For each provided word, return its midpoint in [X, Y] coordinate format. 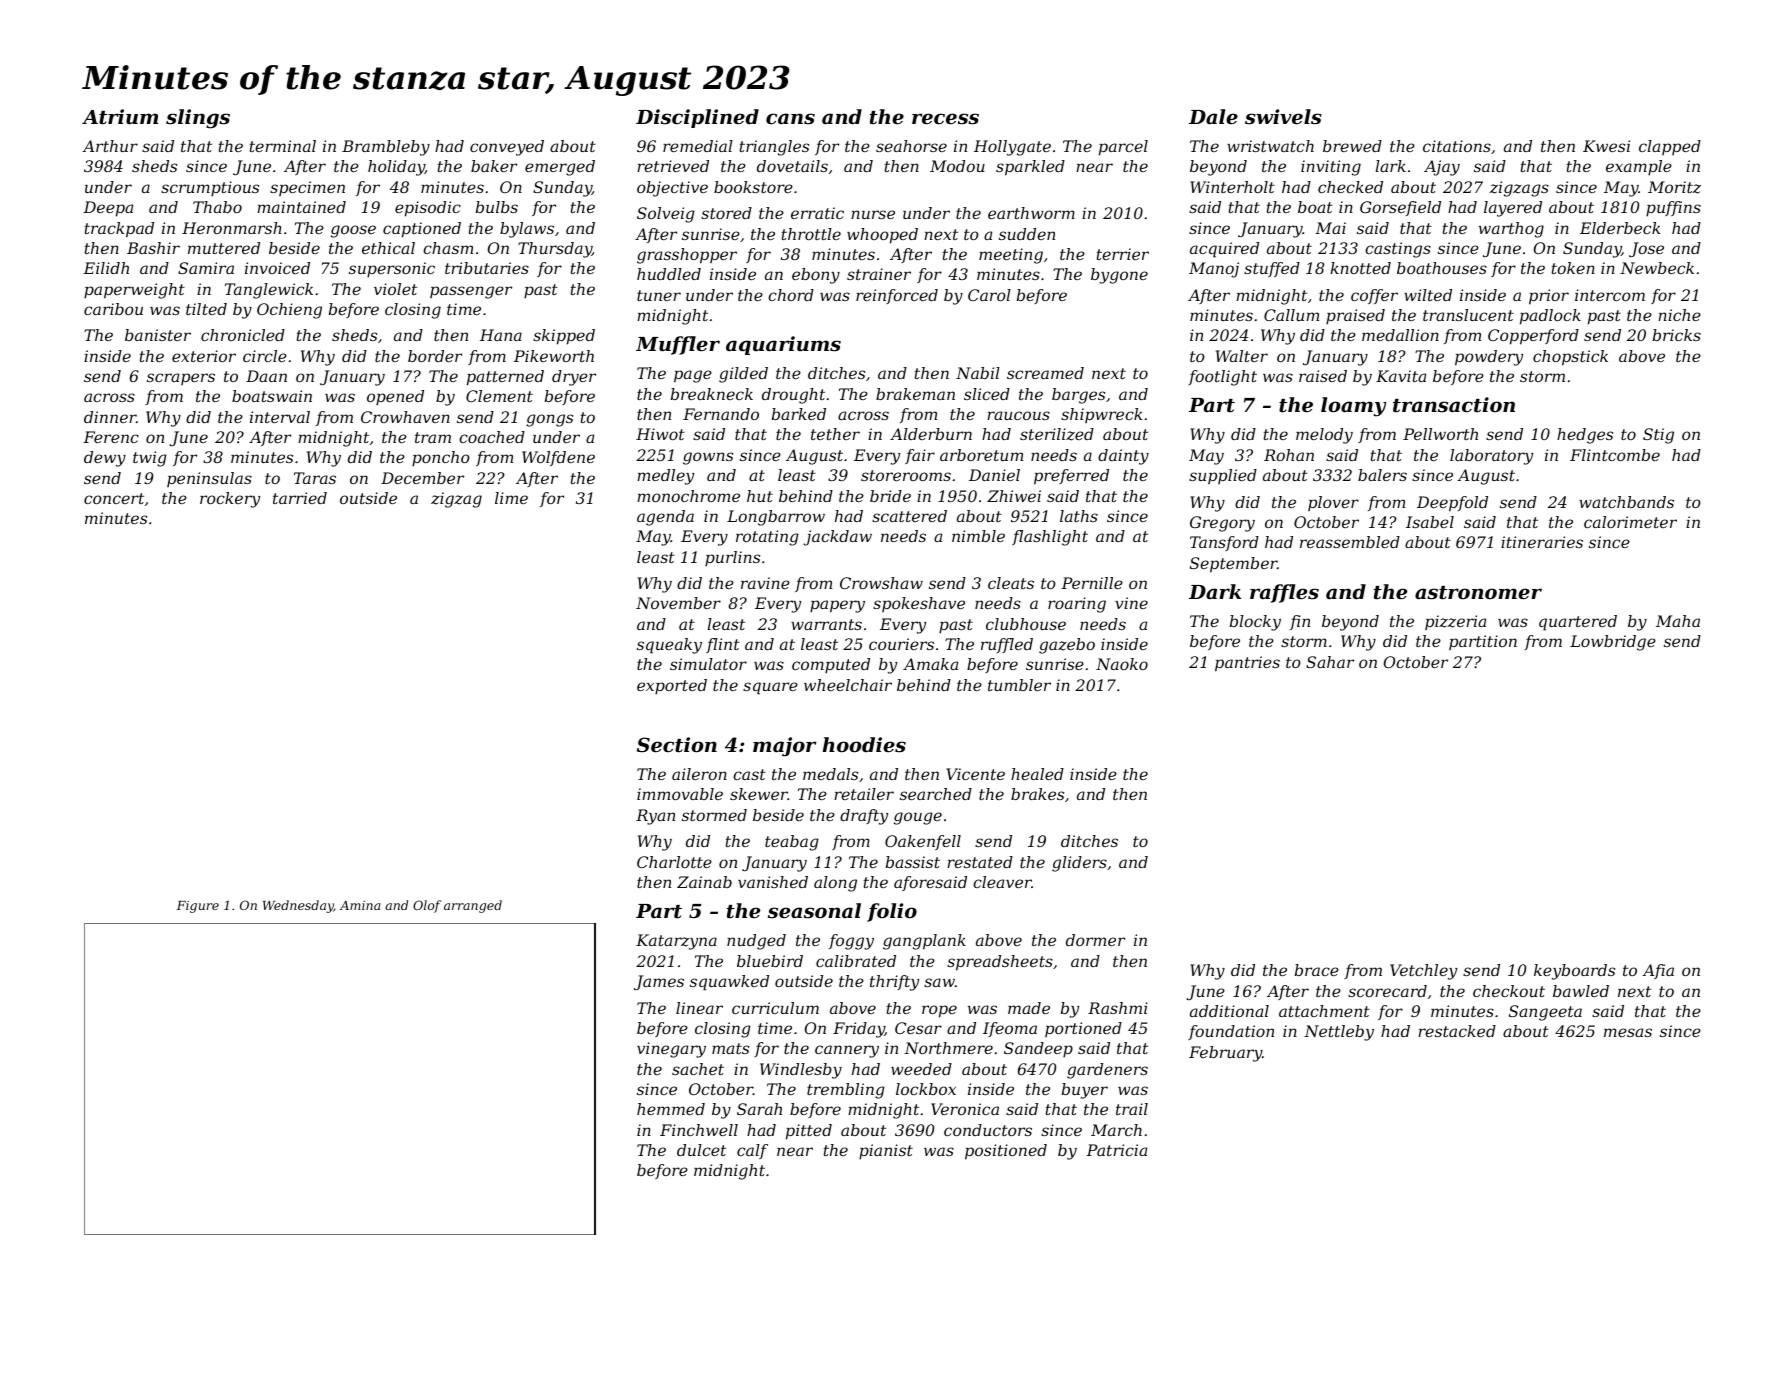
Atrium [120, 117]
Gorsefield [1400, 208]
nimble [978, 536]
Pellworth [1440, 434]
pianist [886, 1151]
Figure [197, 907]
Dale [1213, 116]
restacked [1457, 1031]
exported [672, 686]
